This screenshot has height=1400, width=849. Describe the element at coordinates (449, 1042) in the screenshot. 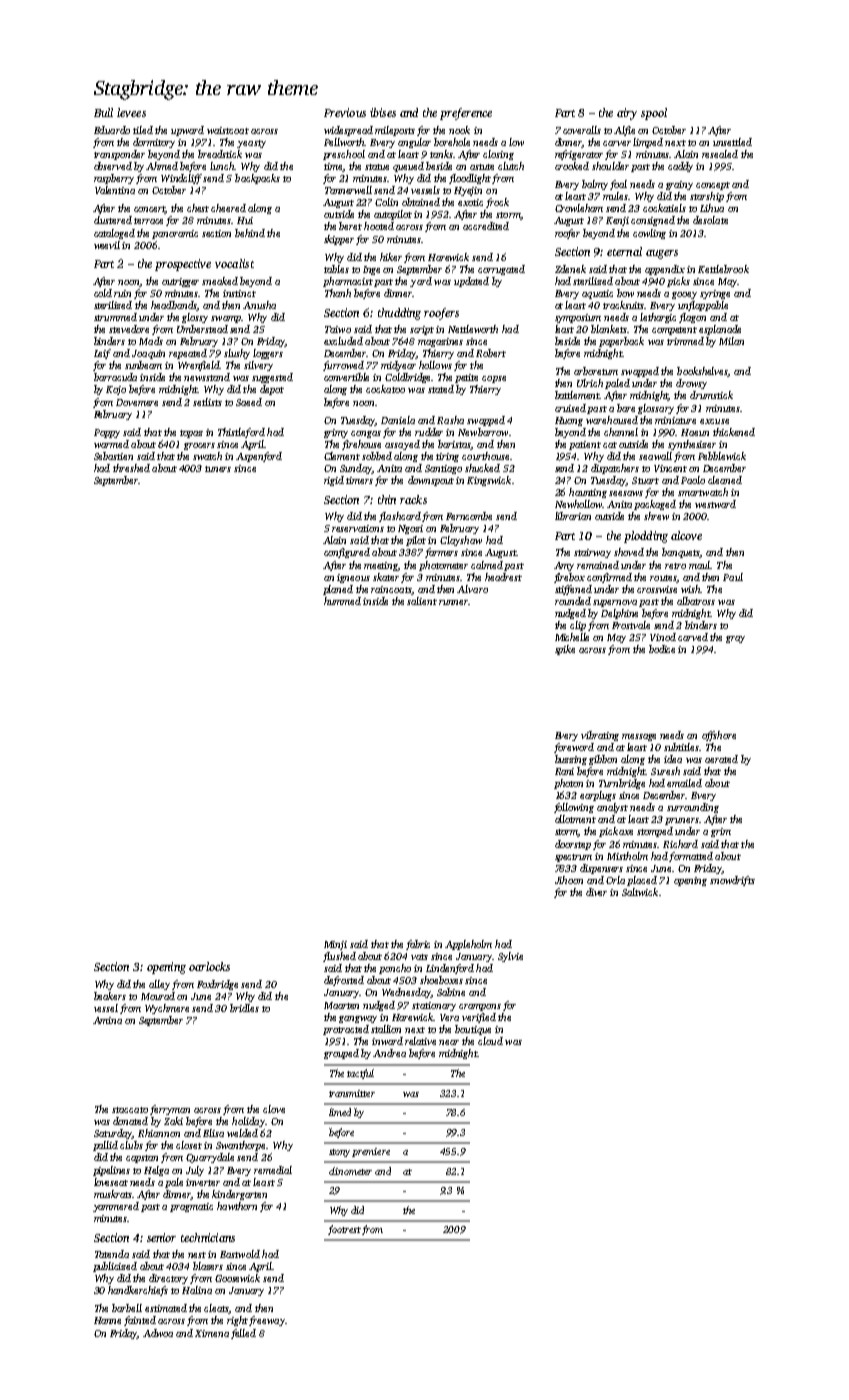

I see `near` at that location.
